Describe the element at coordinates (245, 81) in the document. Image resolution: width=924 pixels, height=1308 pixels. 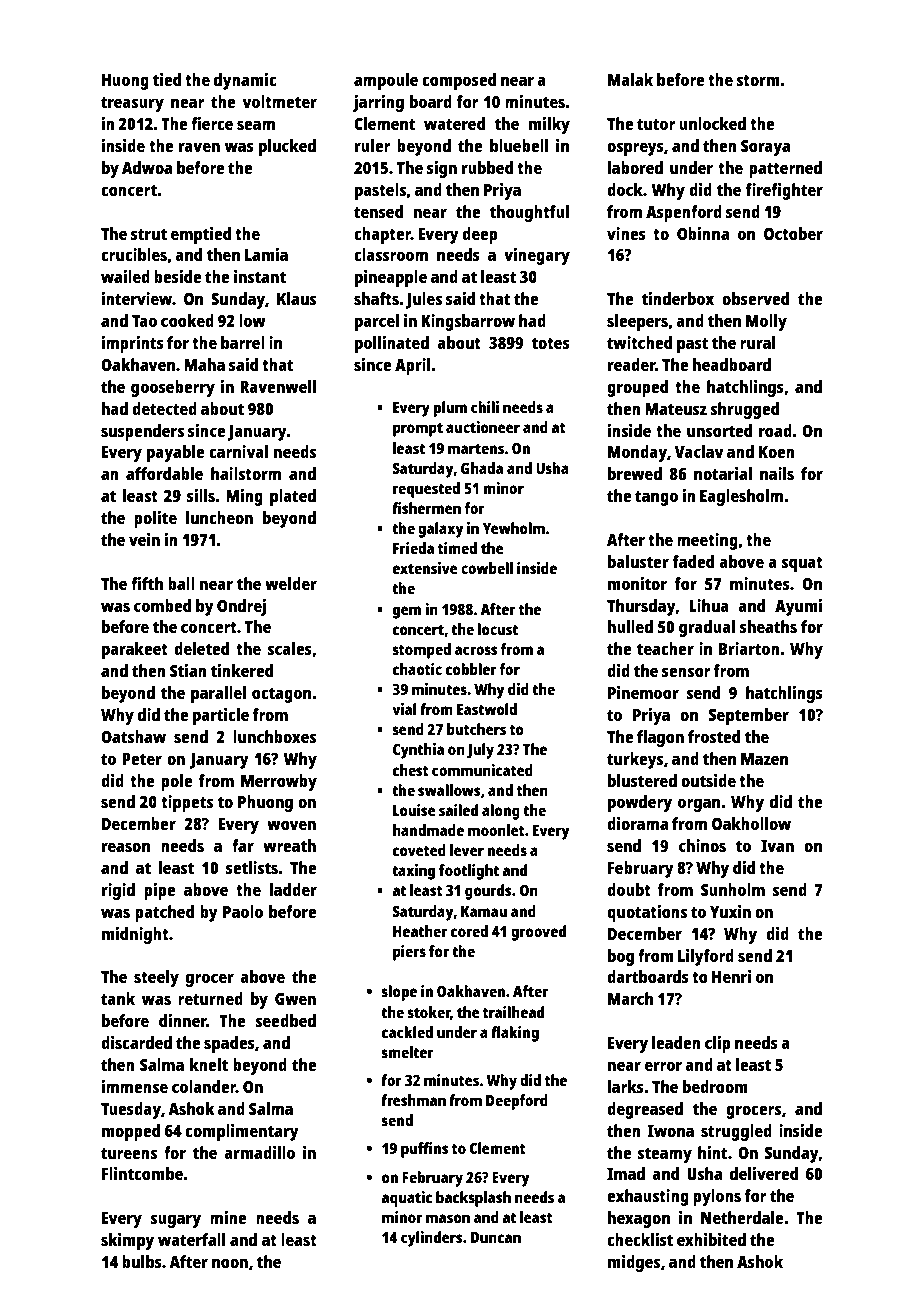
I see `dynamic` at that location.
